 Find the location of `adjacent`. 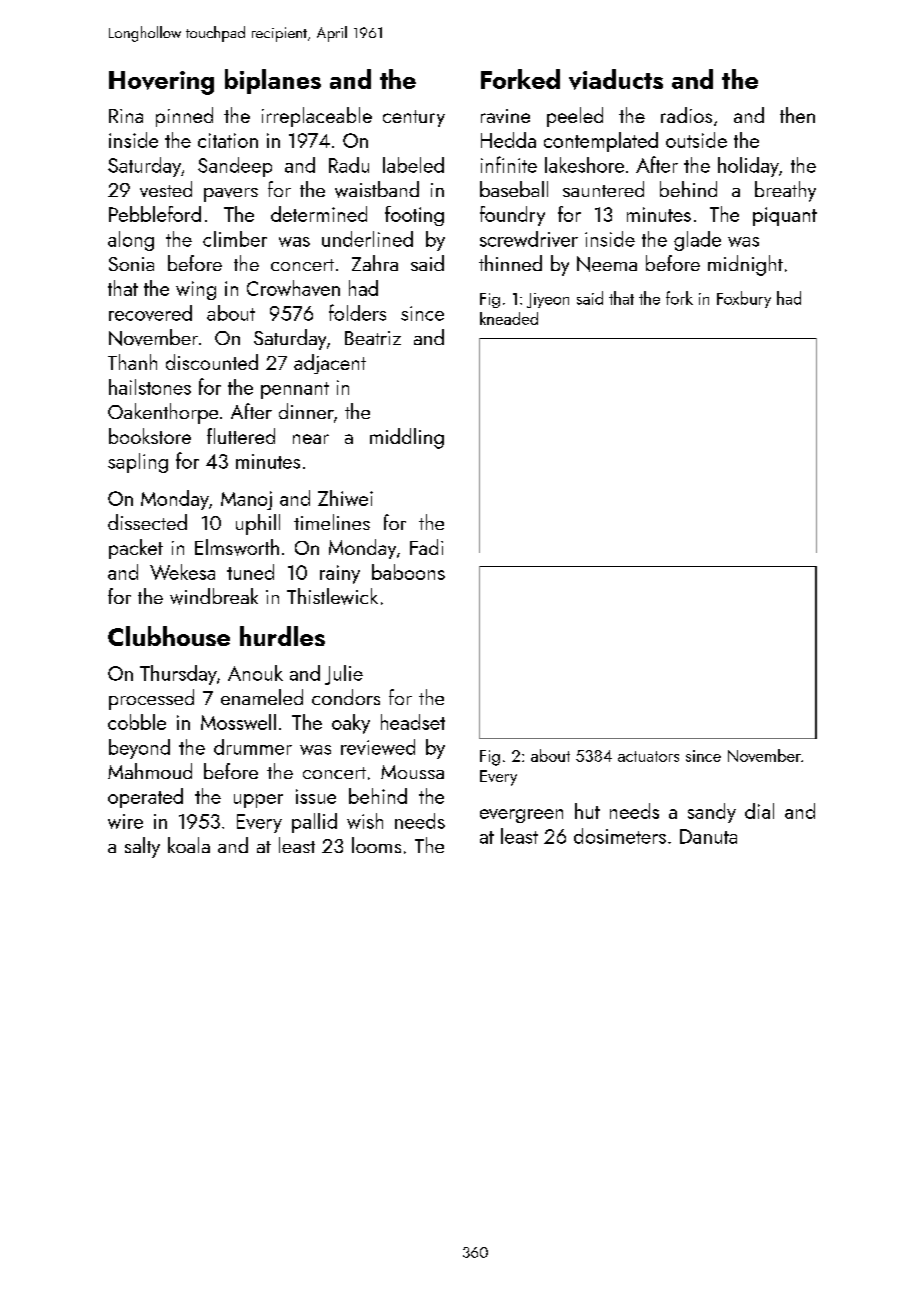

adjacent is located at coordinates (330, 364).
